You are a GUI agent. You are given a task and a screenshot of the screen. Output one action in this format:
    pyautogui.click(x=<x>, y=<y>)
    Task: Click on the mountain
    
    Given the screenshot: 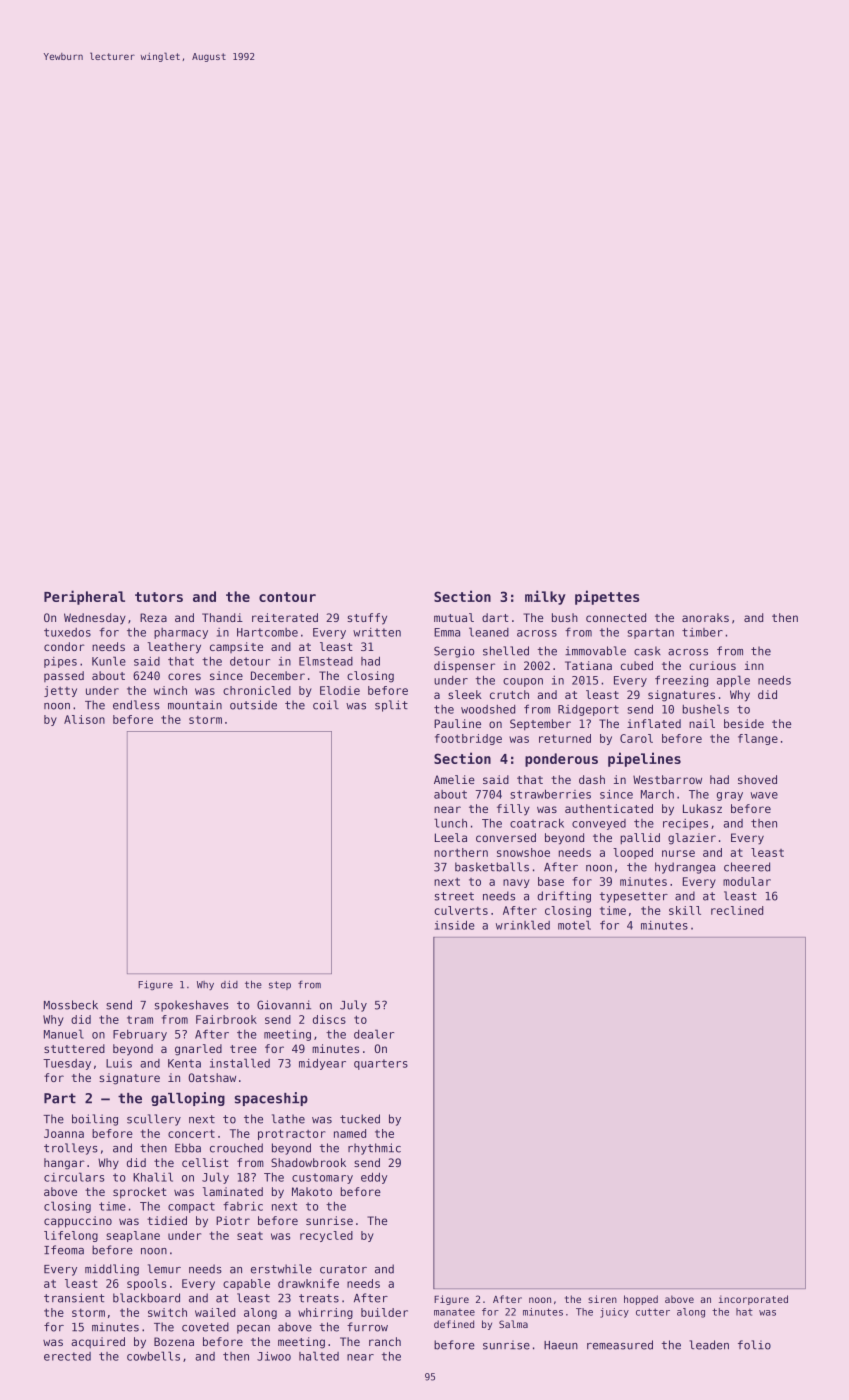 What is the action you would take?
    pyautogui.click(x=195, y=705)
